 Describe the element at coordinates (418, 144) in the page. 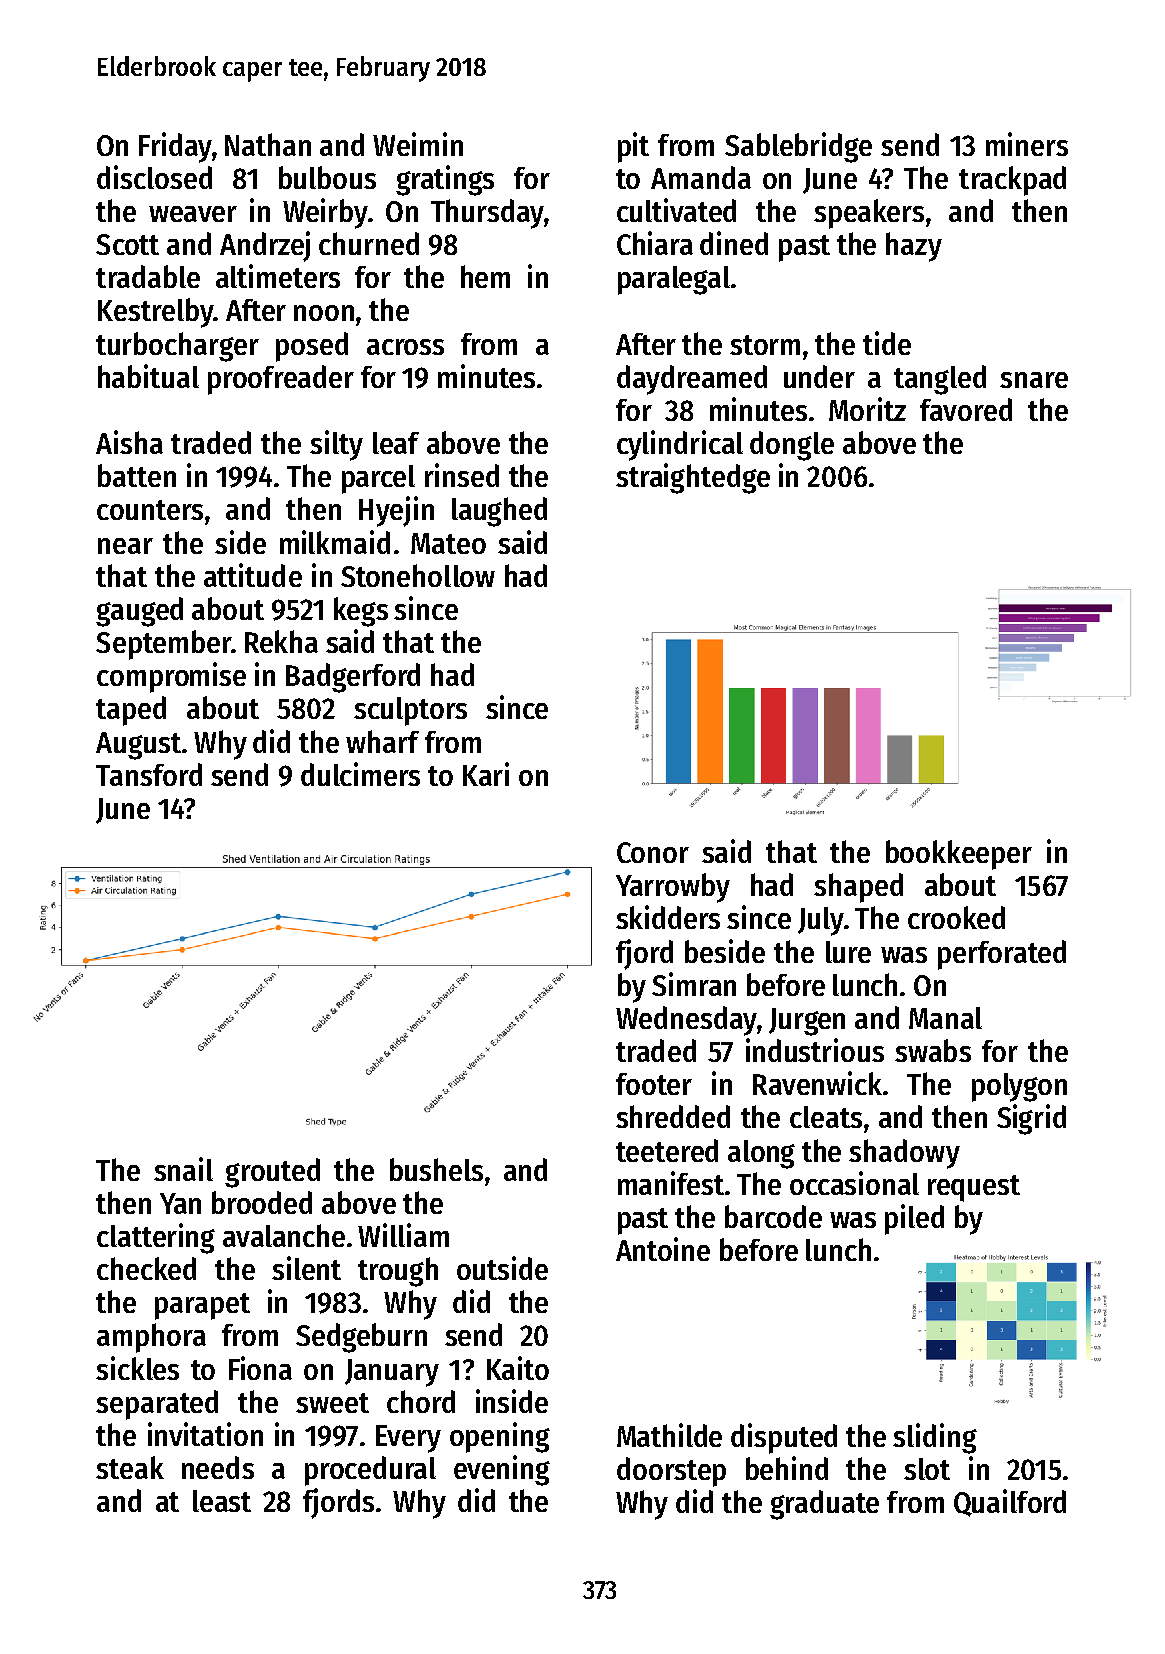

I see `Weimin` at that location.
